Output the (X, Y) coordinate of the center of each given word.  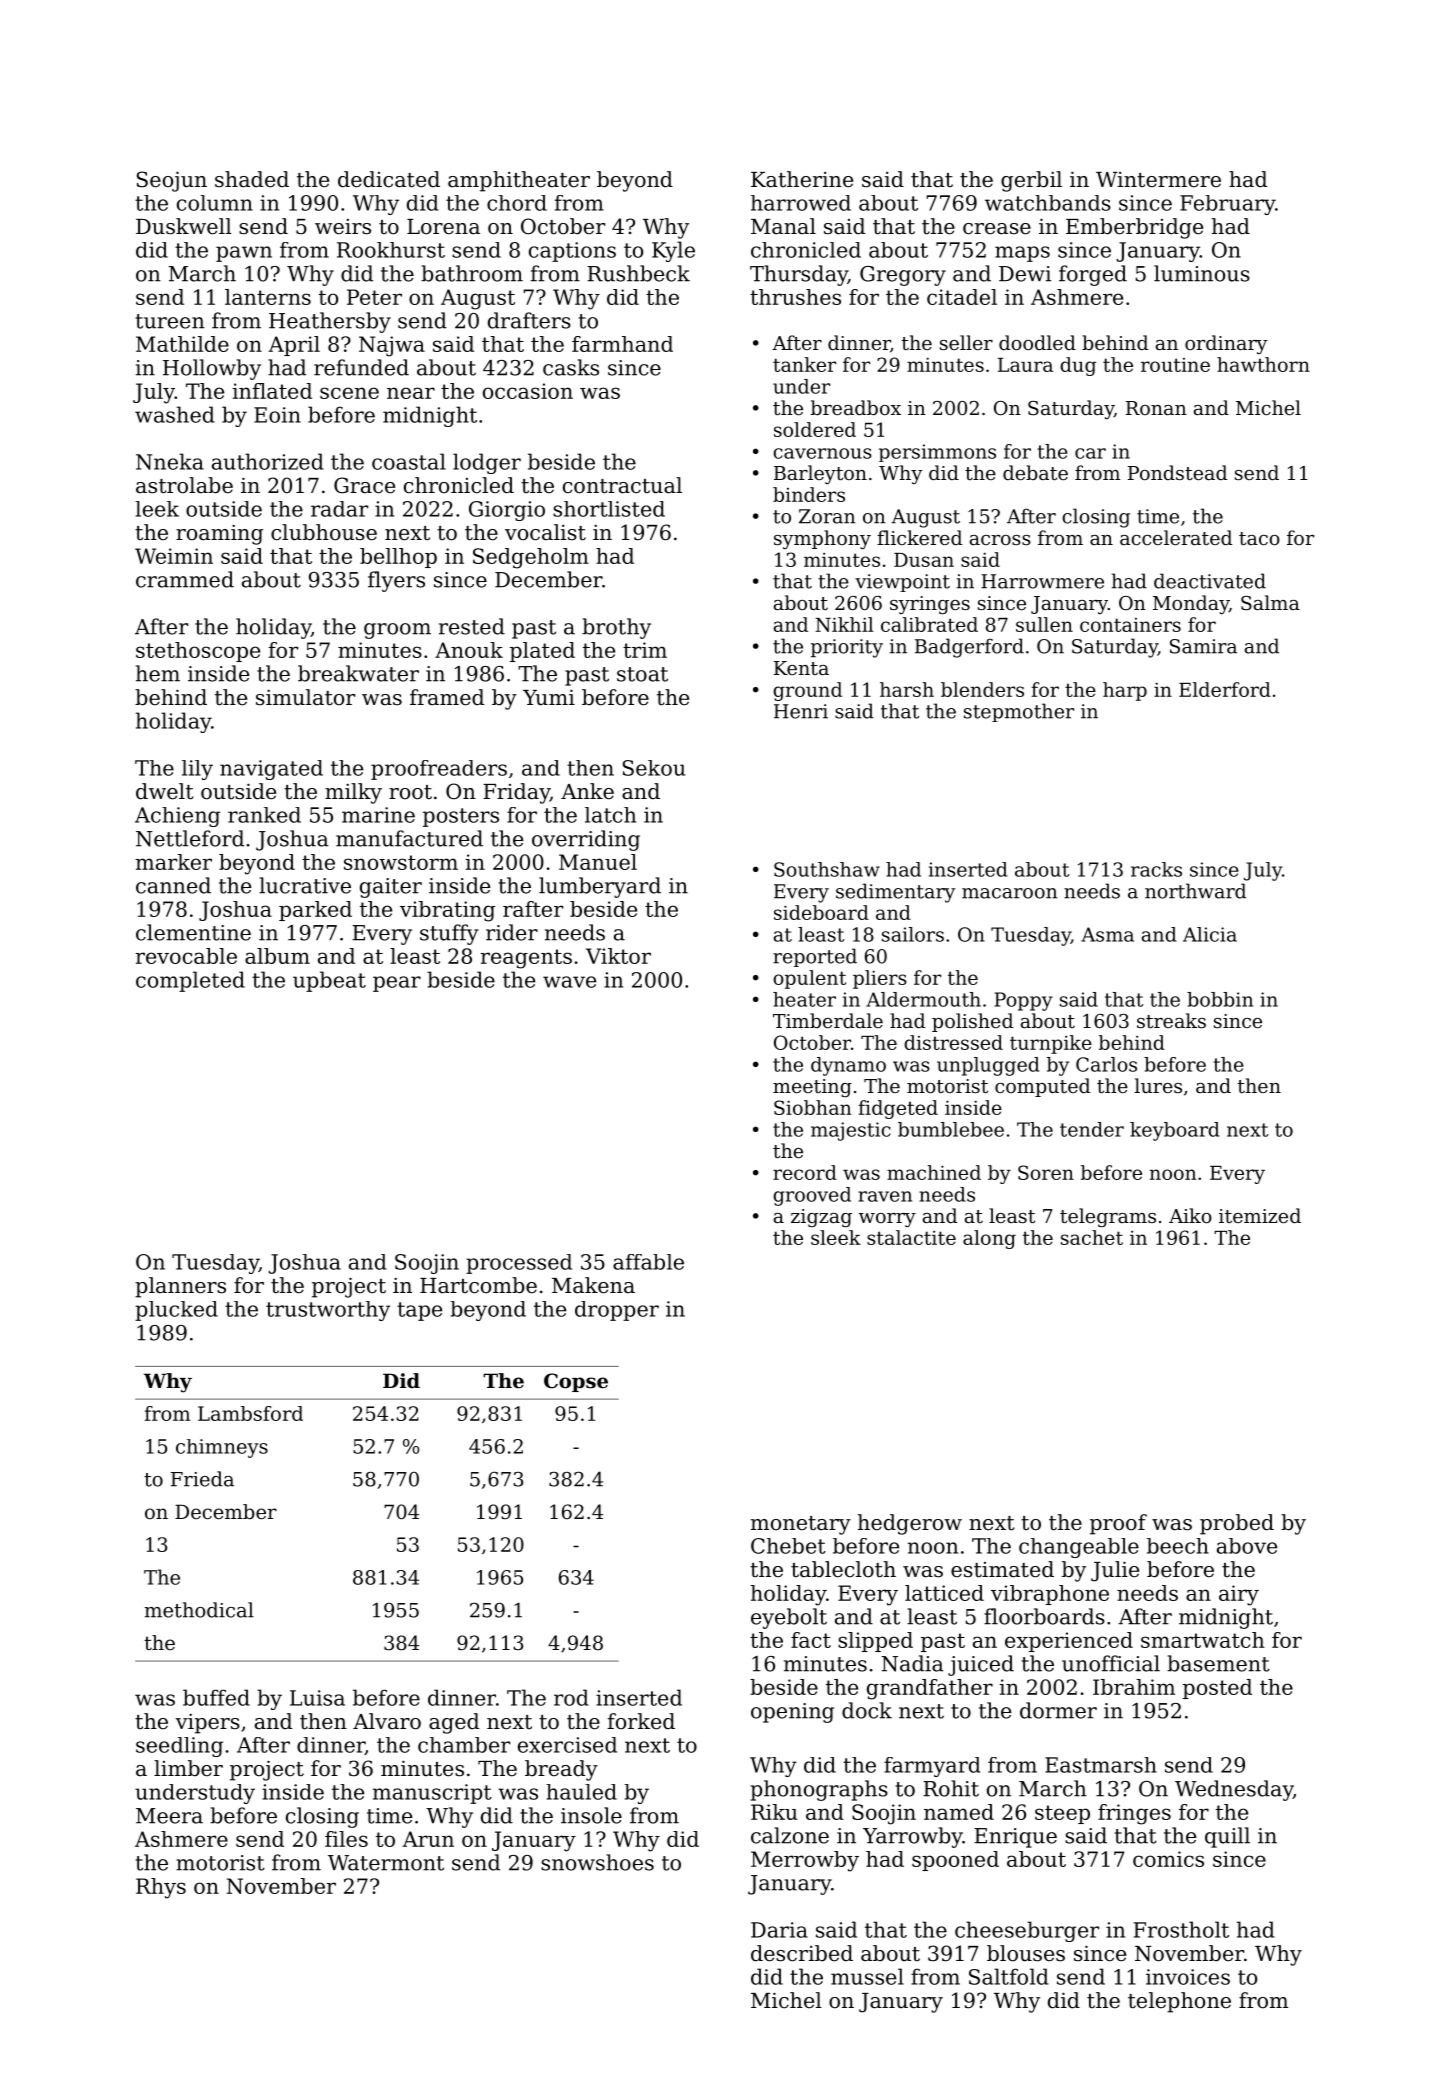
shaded (252, 179)
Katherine (802, 179)
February (1227, 205)
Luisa (317, 1698)
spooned (955, 1861)
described (802, 1953)
